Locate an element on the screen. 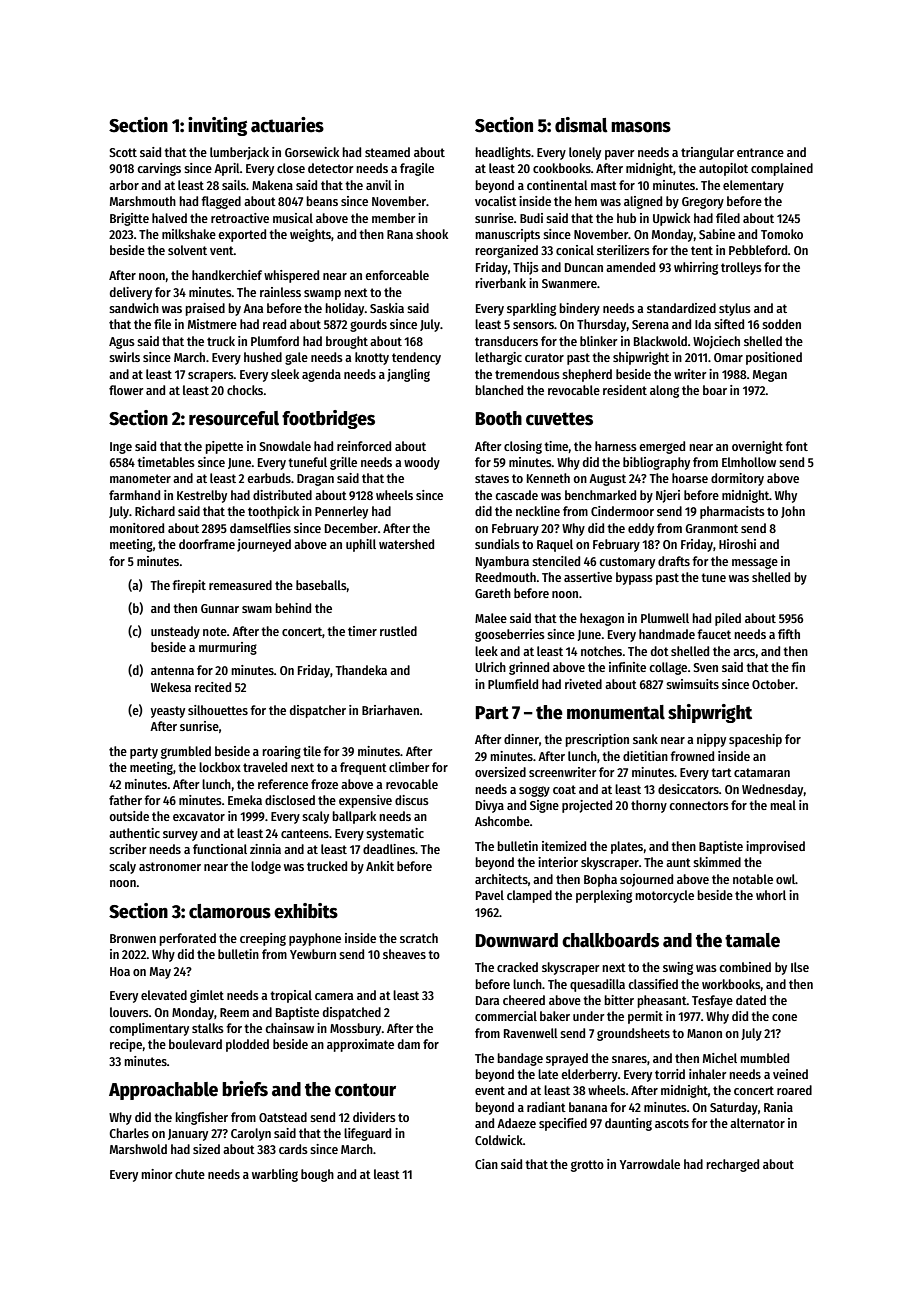  arcs is located at coordinates (744, 652).
